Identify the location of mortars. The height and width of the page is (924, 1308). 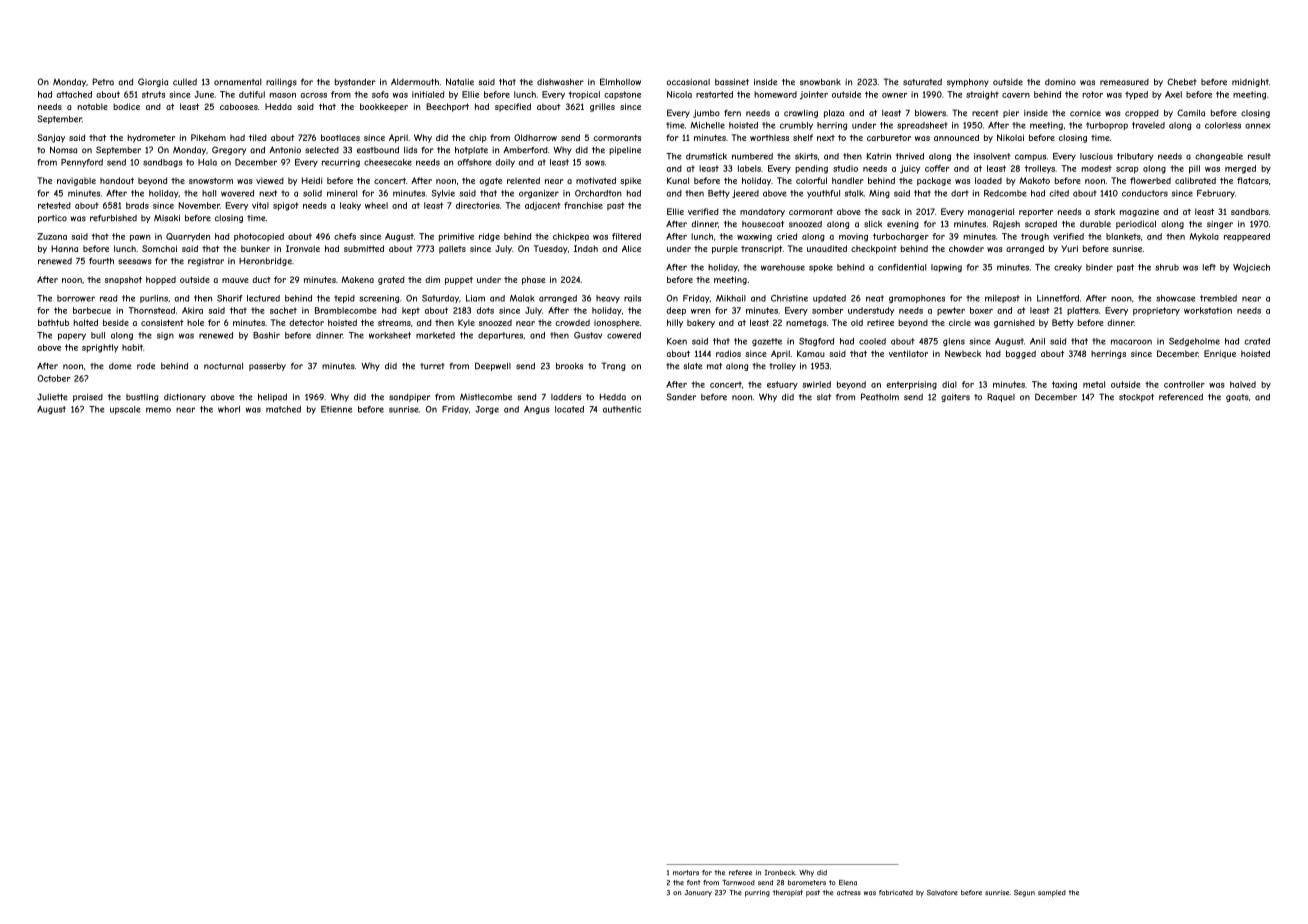
(686, 873).
